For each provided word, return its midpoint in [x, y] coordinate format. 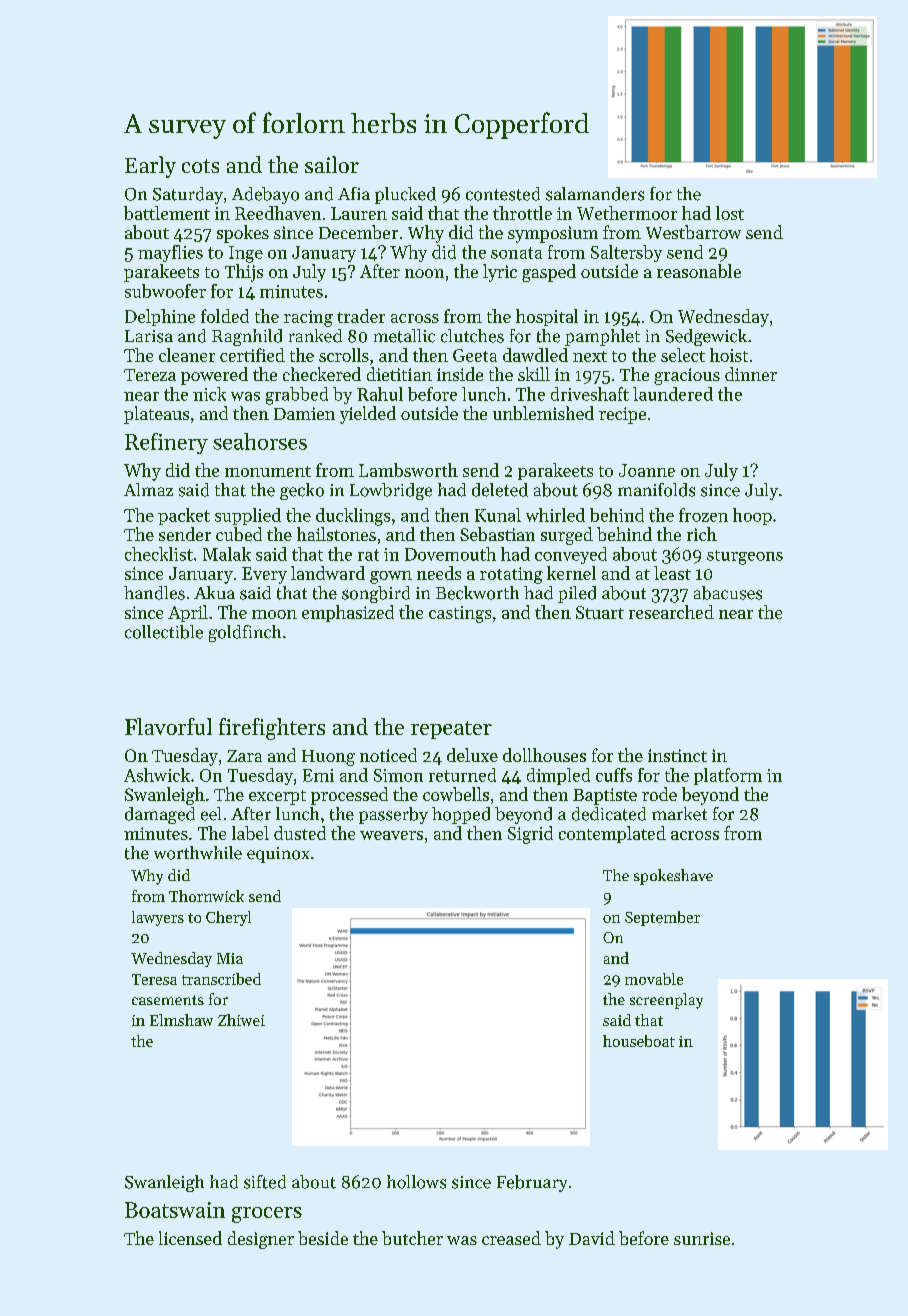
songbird [376, 594]
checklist [159, 554]
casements [168, 1000]
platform [728, 776]
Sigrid [530, 835]
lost [730, 213]
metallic [404, 336]
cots [200, 166]
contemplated [612, 834]
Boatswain [175, 1210]
